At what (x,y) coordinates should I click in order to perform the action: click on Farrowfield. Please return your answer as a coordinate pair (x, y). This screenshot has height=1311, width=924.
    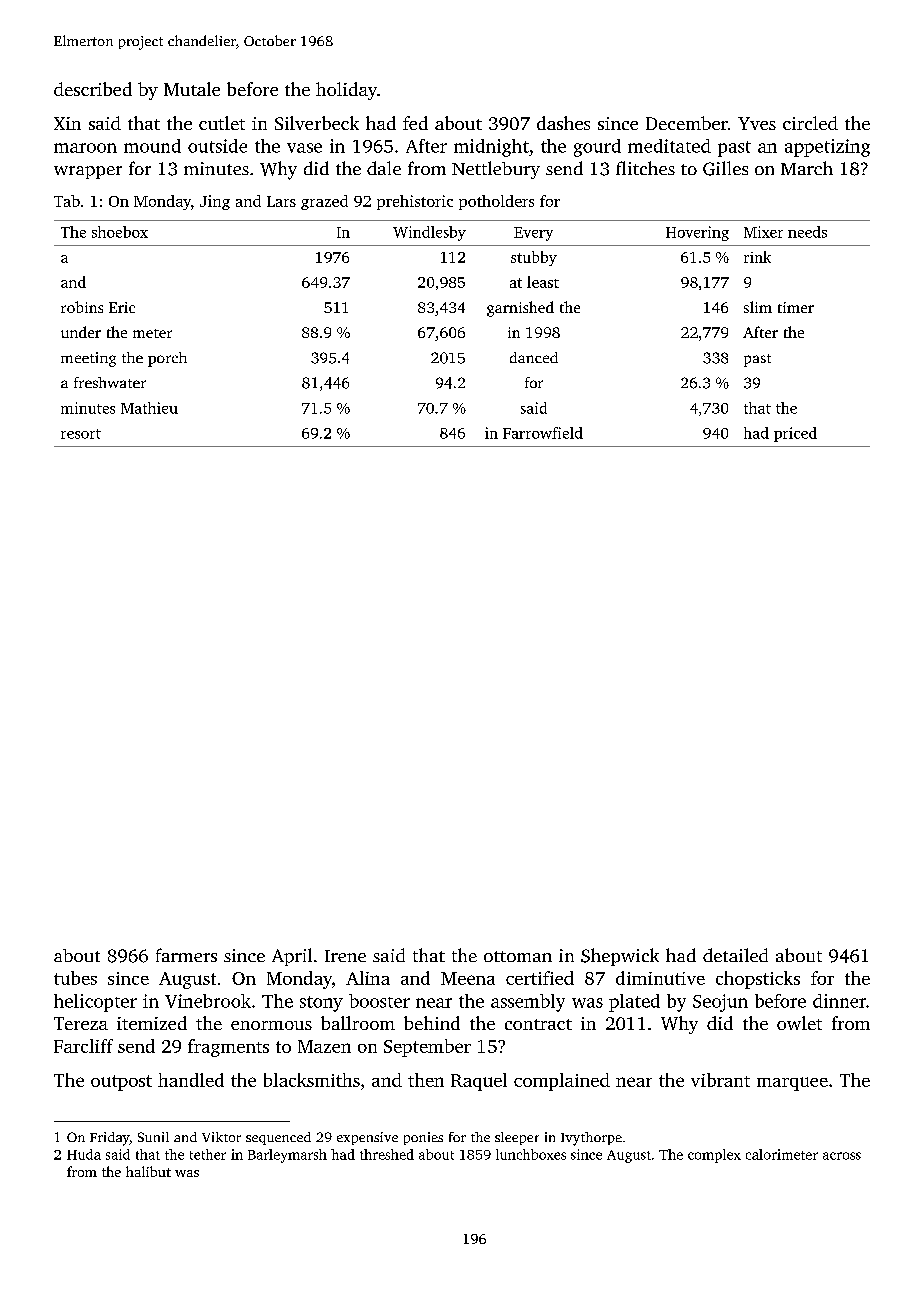
    Looking at the image, I should click on (543, 433).
